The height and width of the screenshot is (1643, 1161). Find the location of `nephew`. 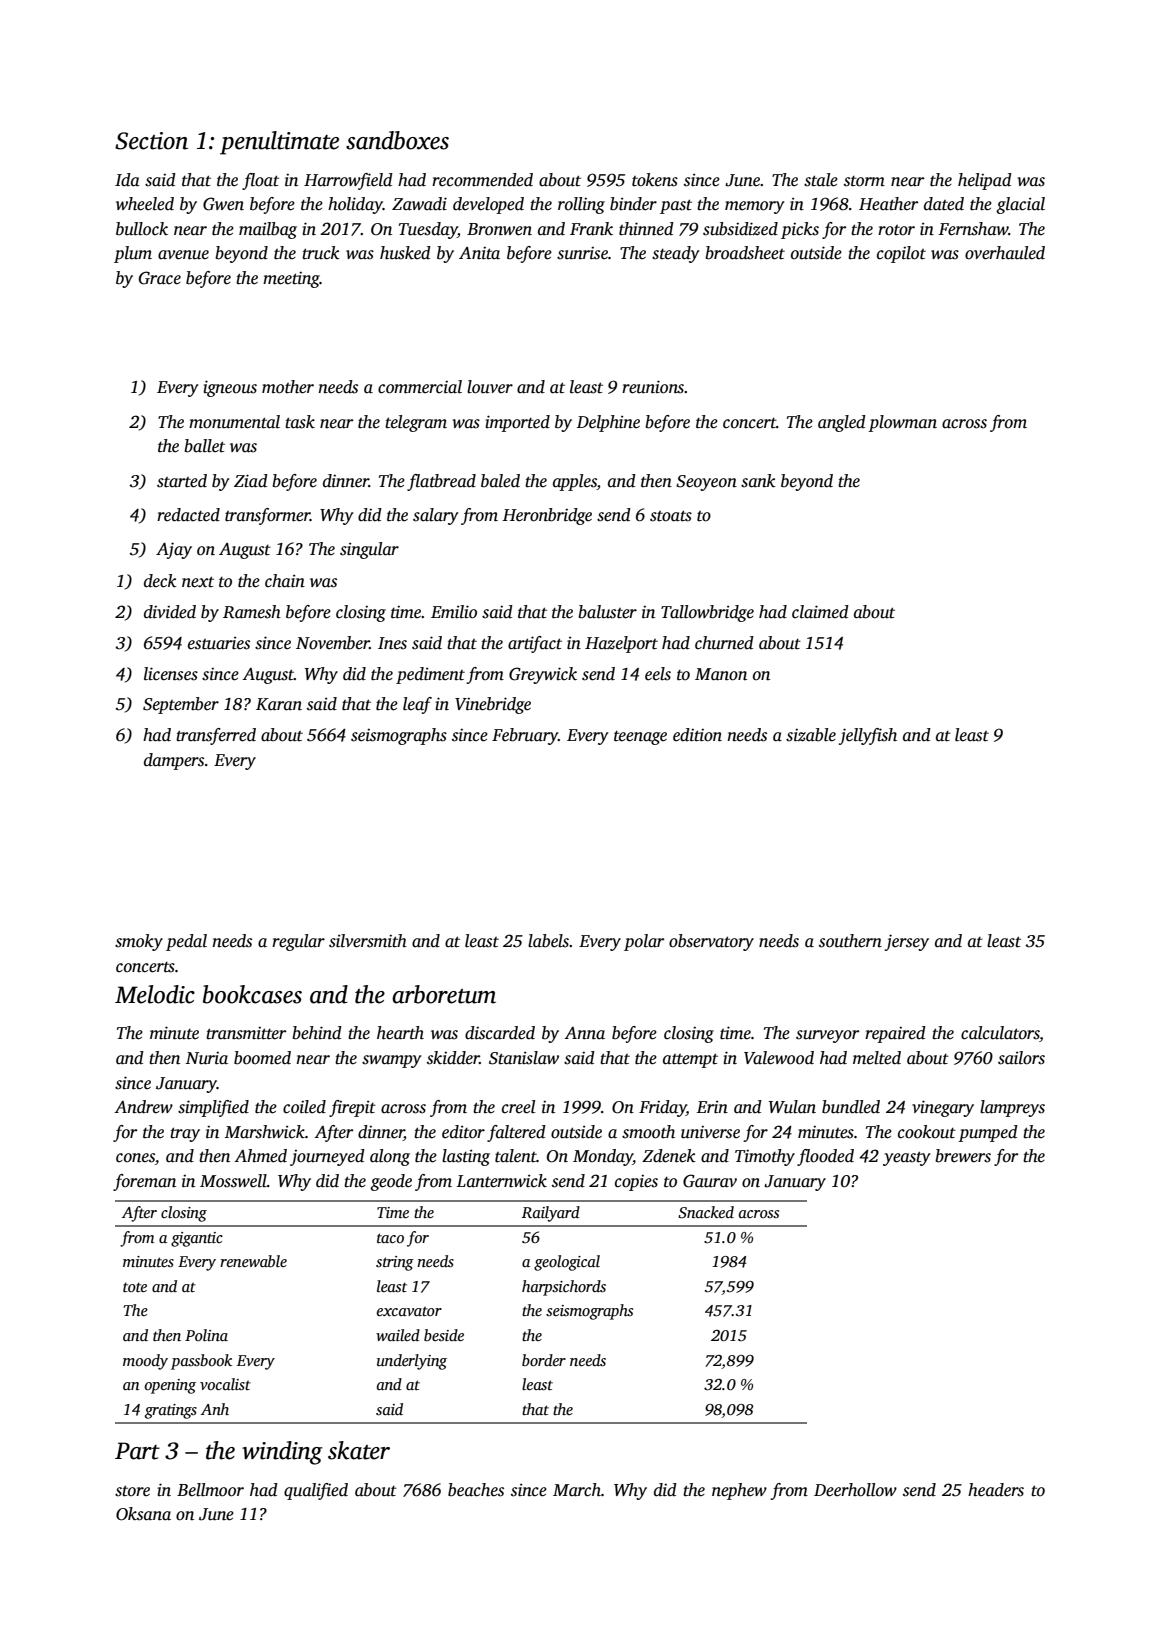

nephew is located at coordinates (739, 1491).
